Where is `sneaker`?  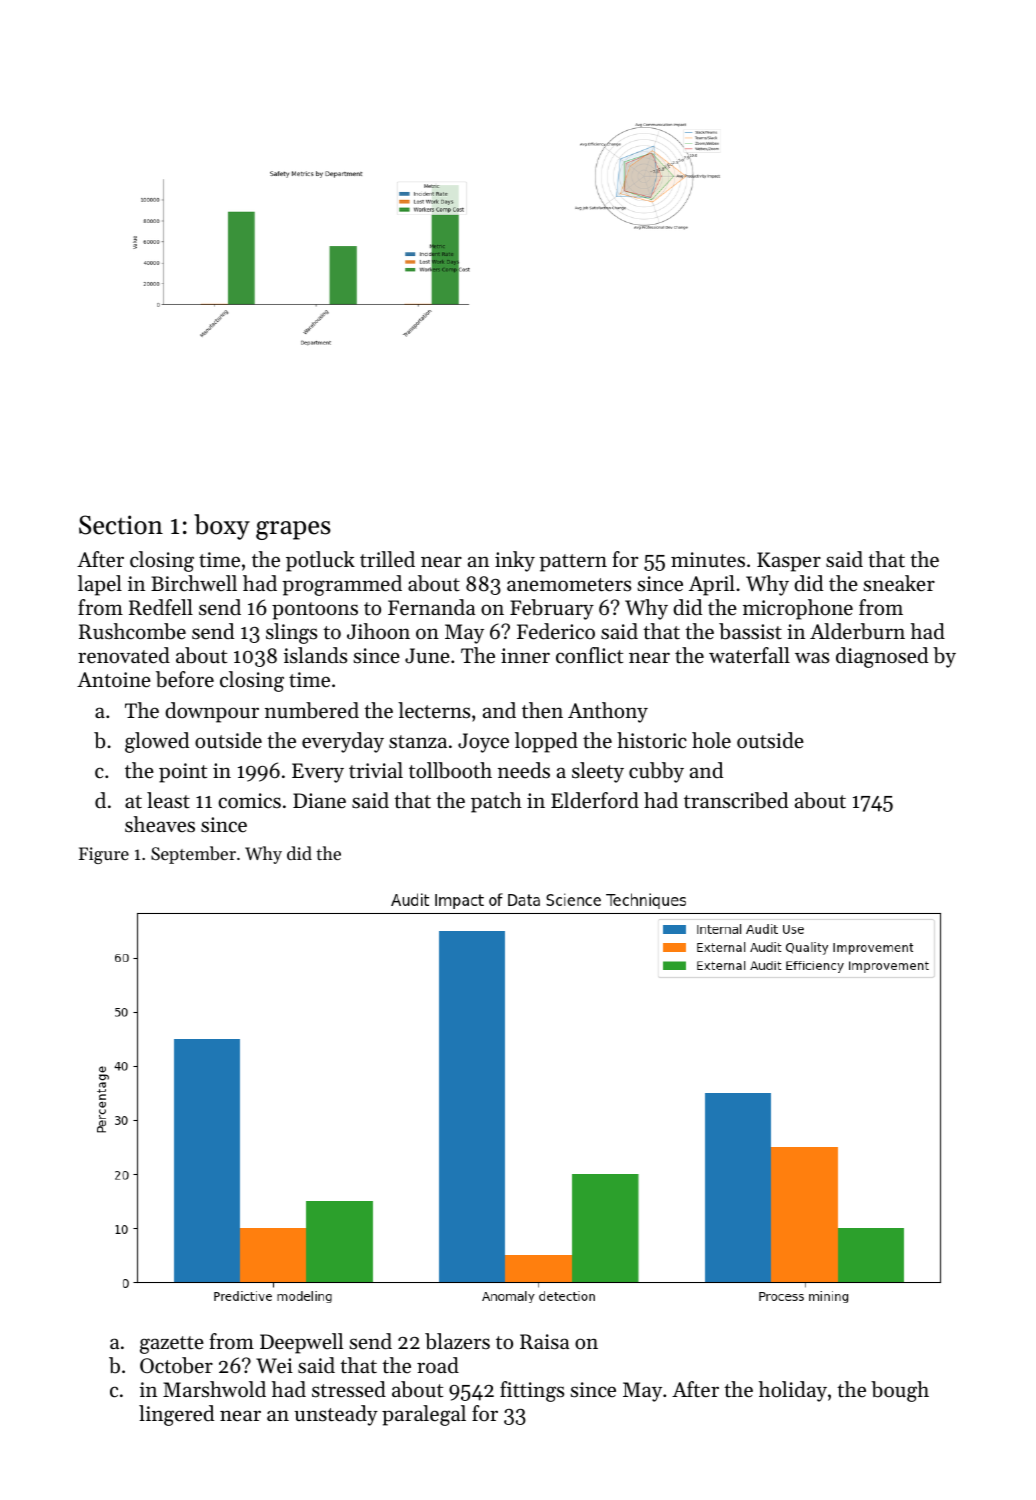
sneaker is located at coordinates (899, 583).
